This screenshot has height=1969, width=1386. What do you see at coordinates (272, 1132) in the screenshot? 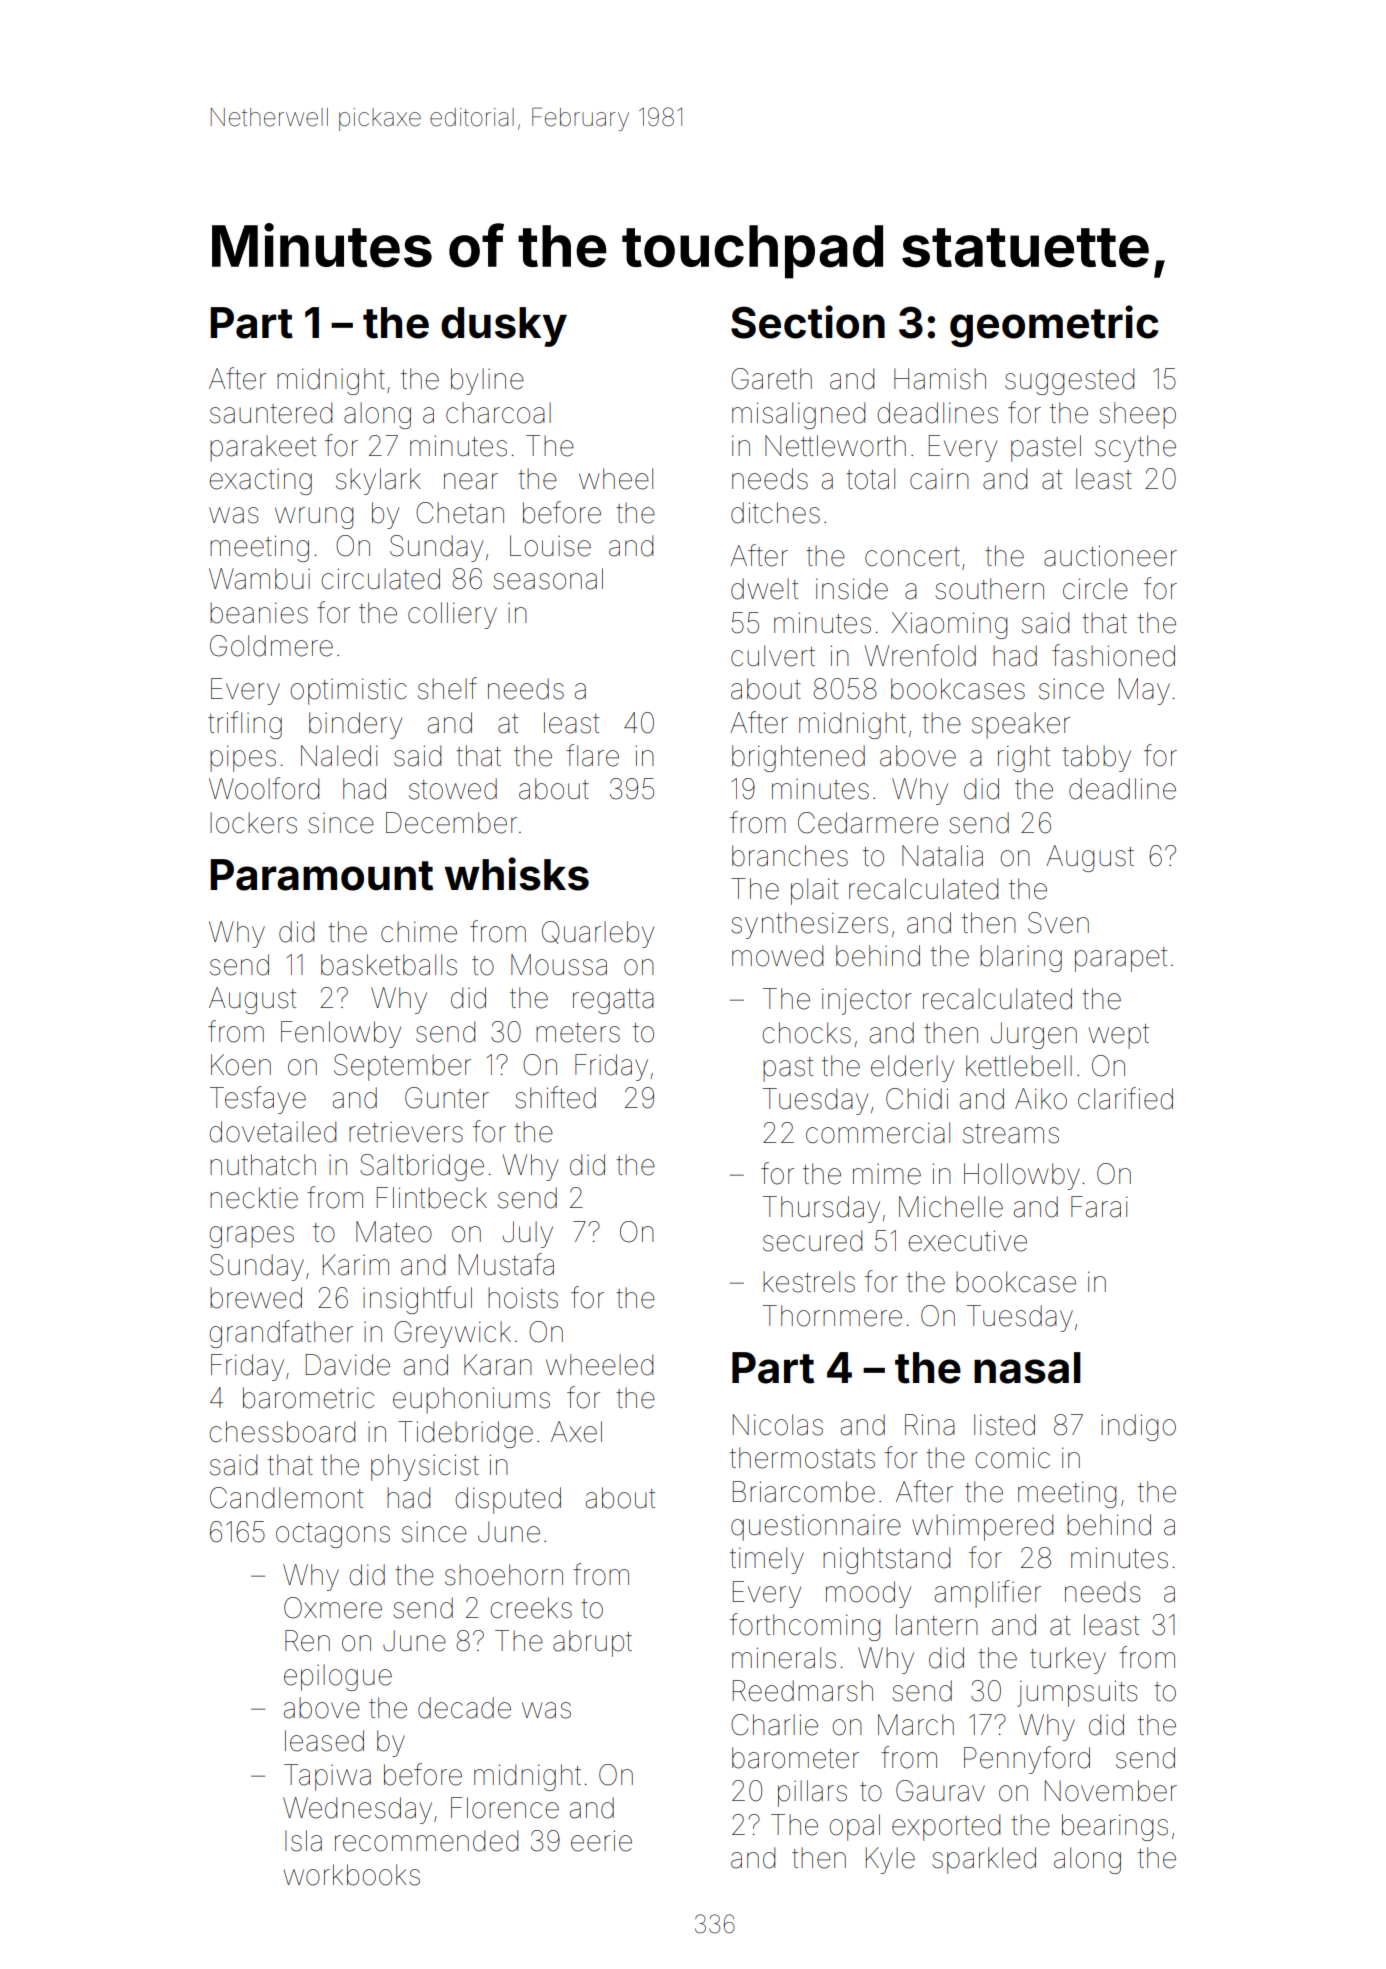
I see `dovetailed` at bounding box center [272, 1132].
